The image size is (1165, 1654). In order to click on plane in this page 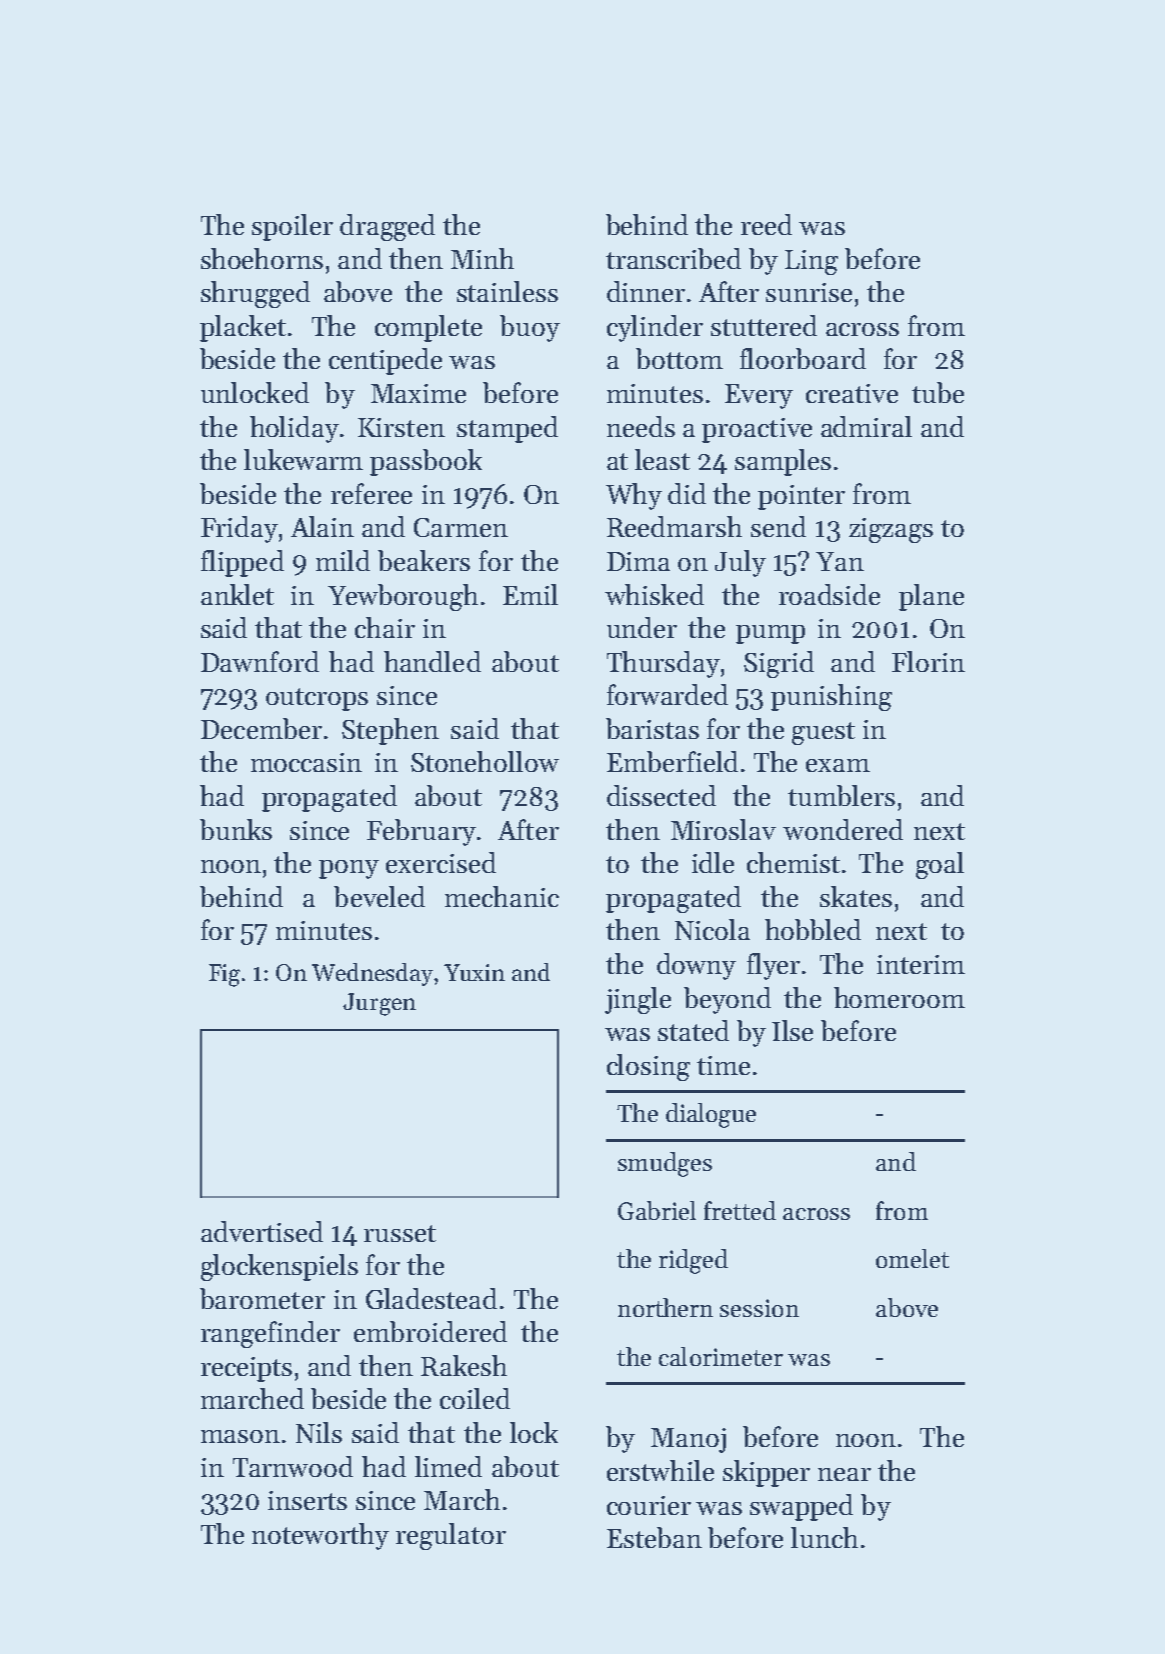, I will do `click(931, 597)`.
